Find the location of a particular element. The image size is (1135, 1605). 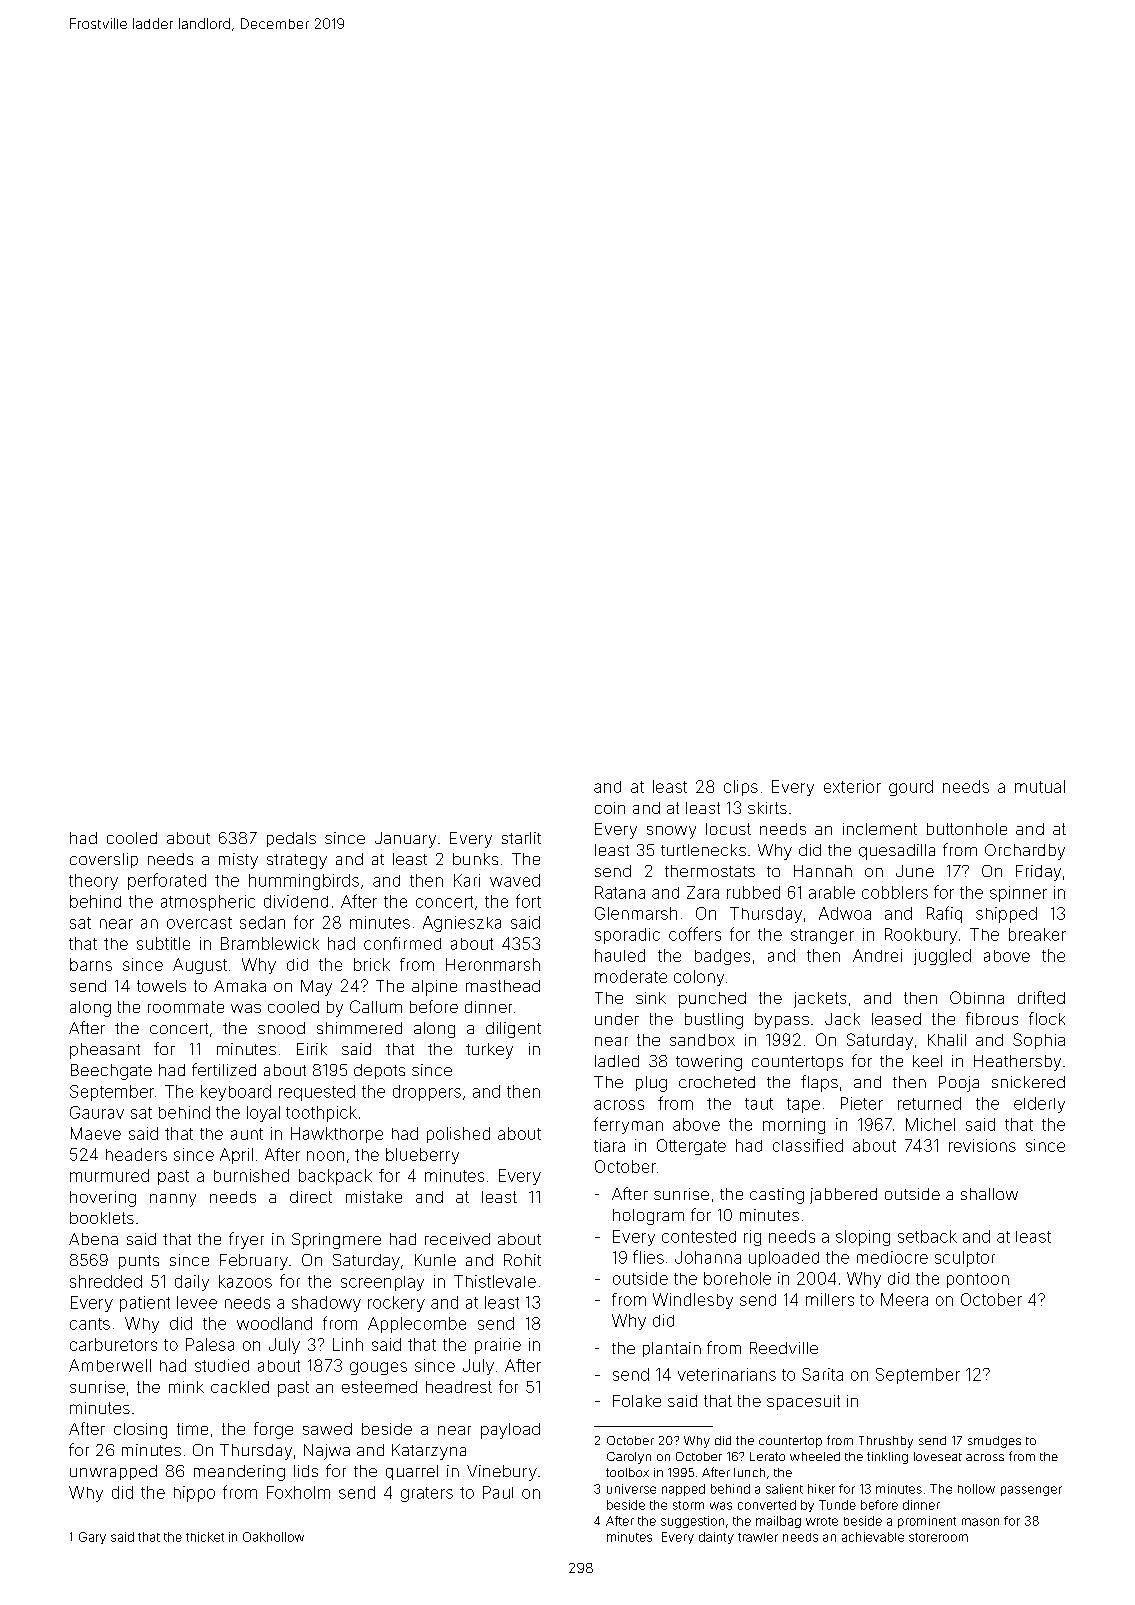

shallow is located at coordinates (989, 1194).
